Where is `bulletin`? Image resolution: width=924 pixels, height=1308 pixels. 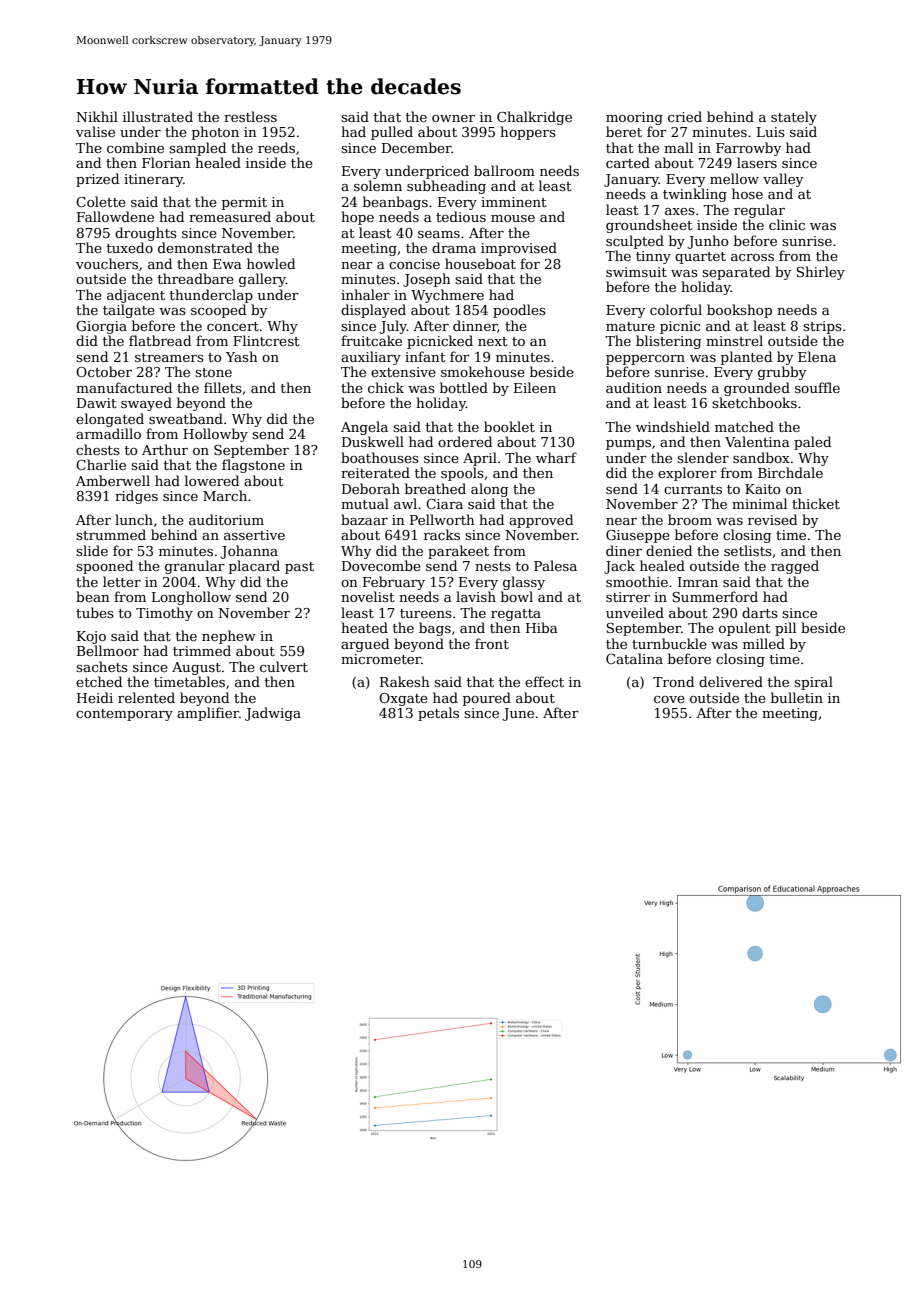 bulletin is located at coordinates (797, 697).
